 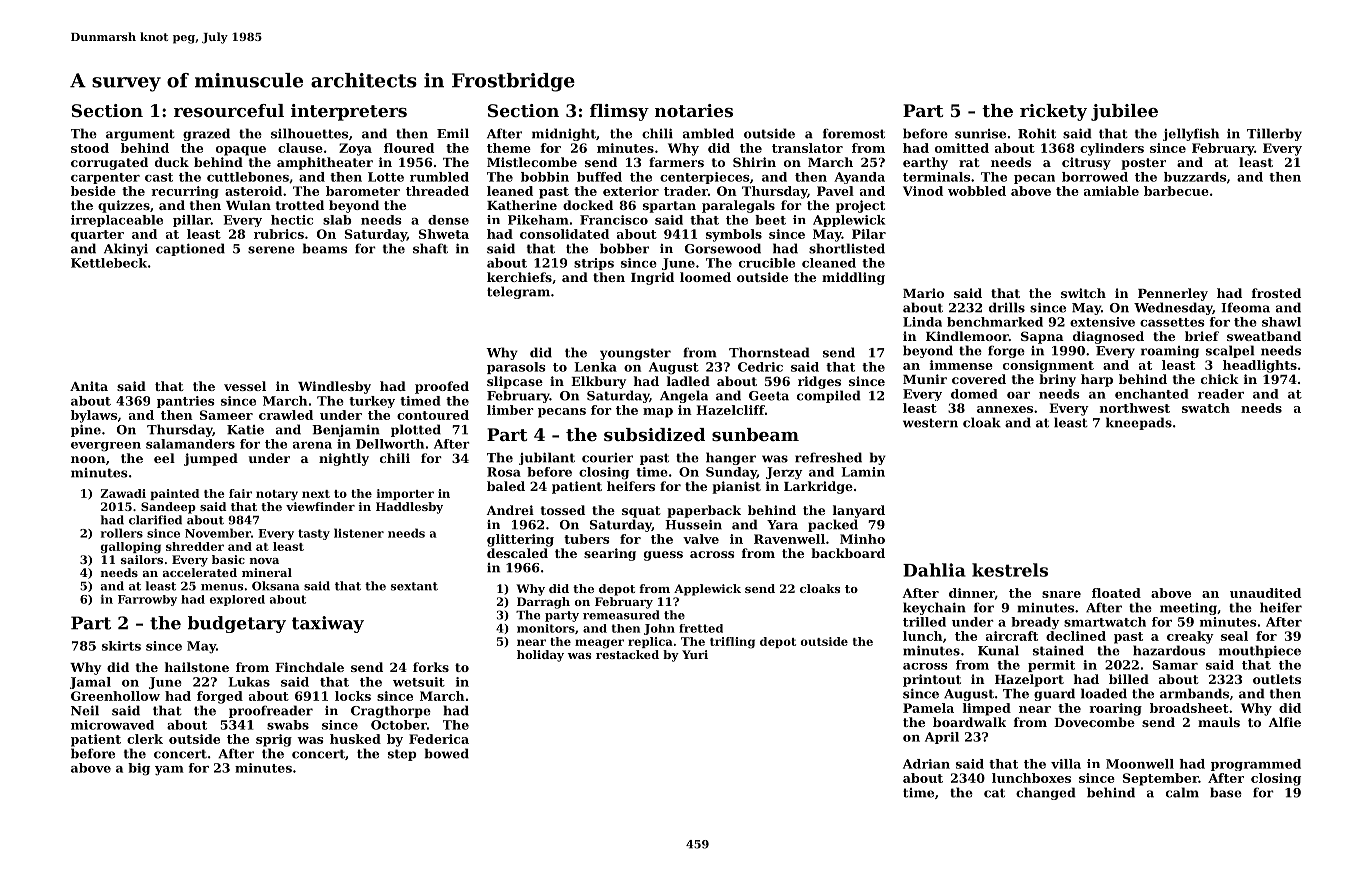 I want to click on meeting, so click(x=1188, y=609).
